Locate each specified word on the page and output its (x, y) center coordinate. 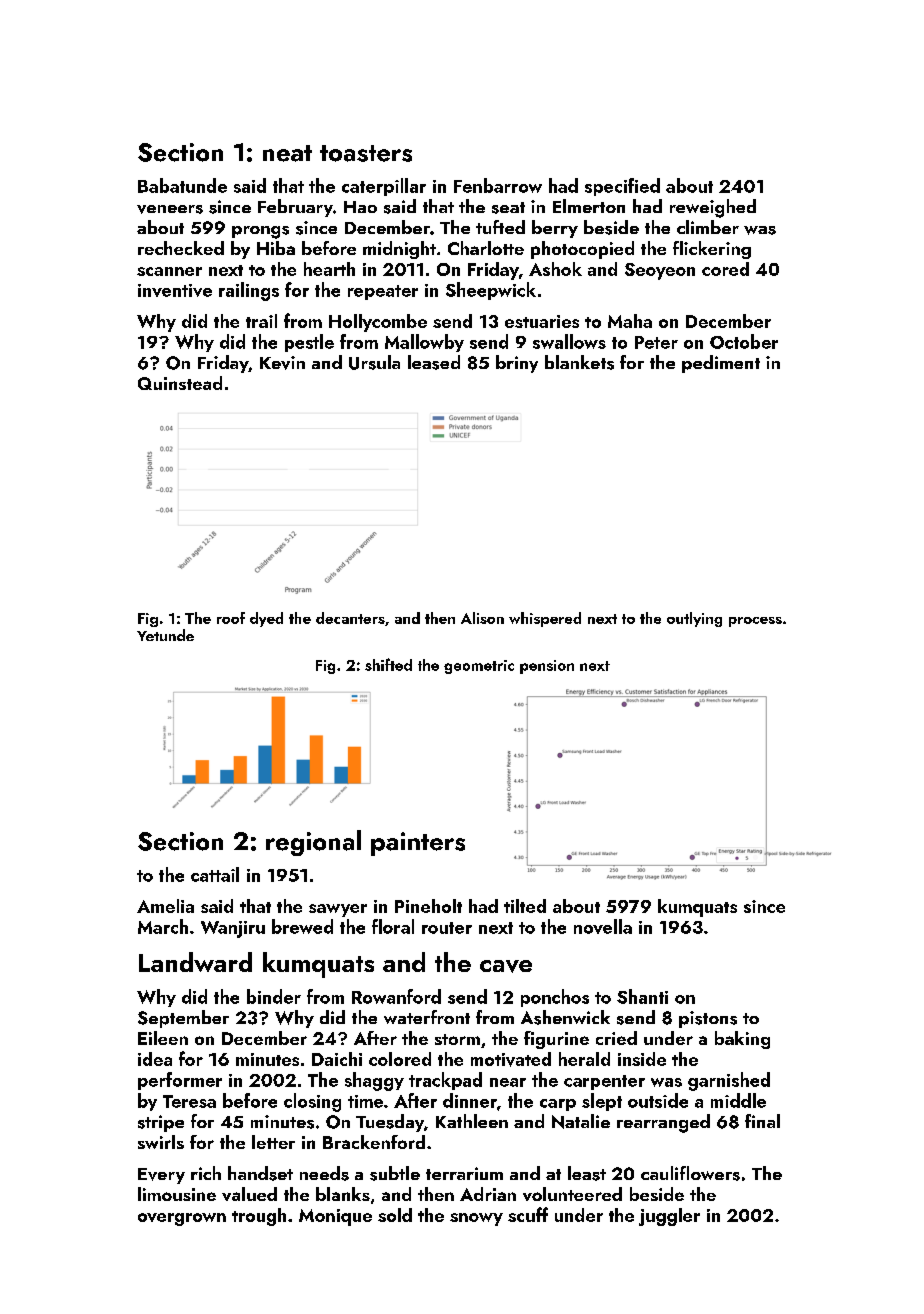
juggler (669, 1217)
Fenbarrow (498, 185)
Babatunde (182, 185)
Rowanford (396, 996)
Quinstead (180, 383)
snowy (476, 1219)
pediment (721, 364)
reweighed (713, 208)
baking (742, 1040)
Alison (482, 618)
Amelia (165, 906)
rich (206, 1173)
